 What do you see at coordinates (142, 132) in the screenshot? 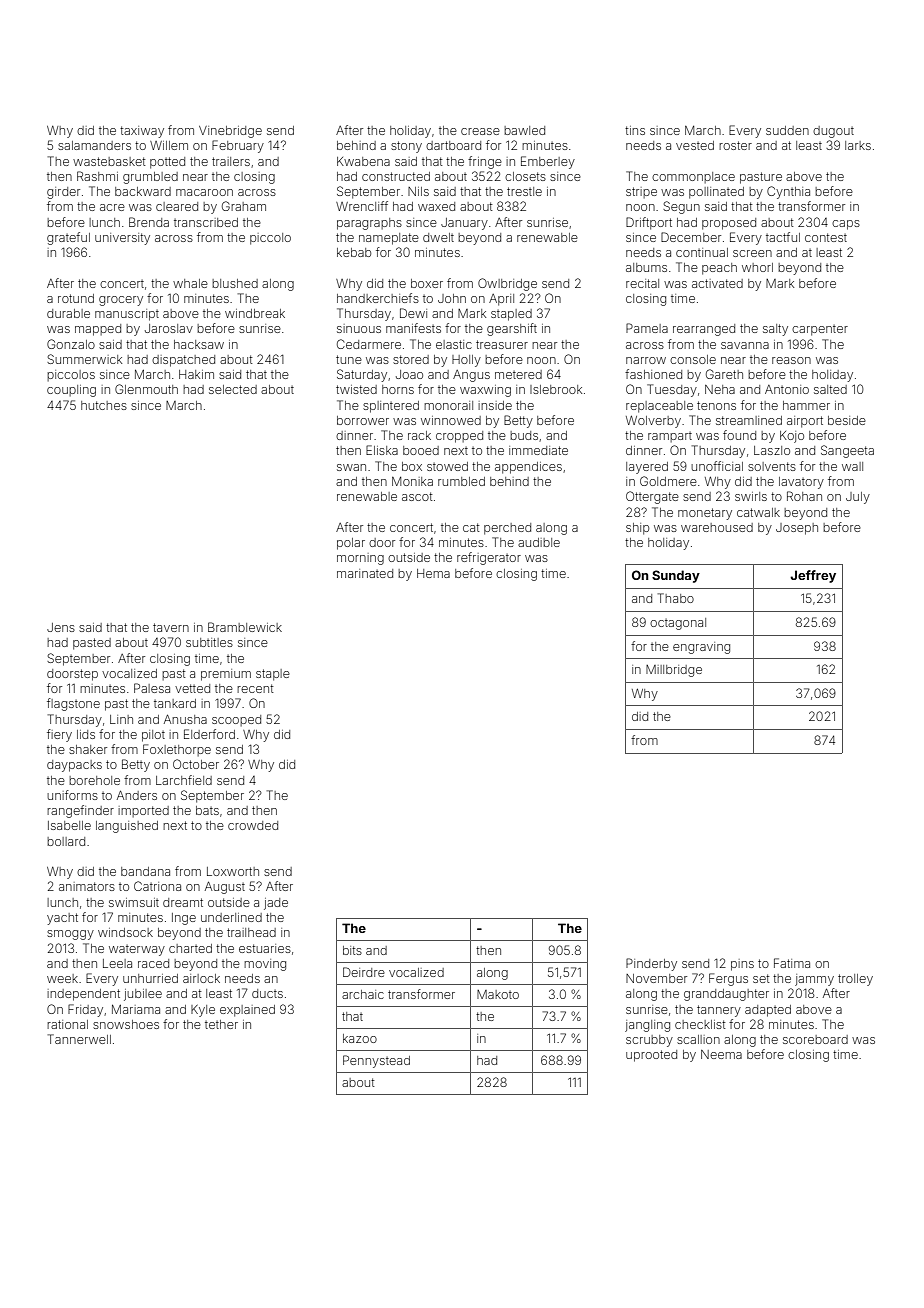
I see `taxiway` at bounding box center [142, 132].
